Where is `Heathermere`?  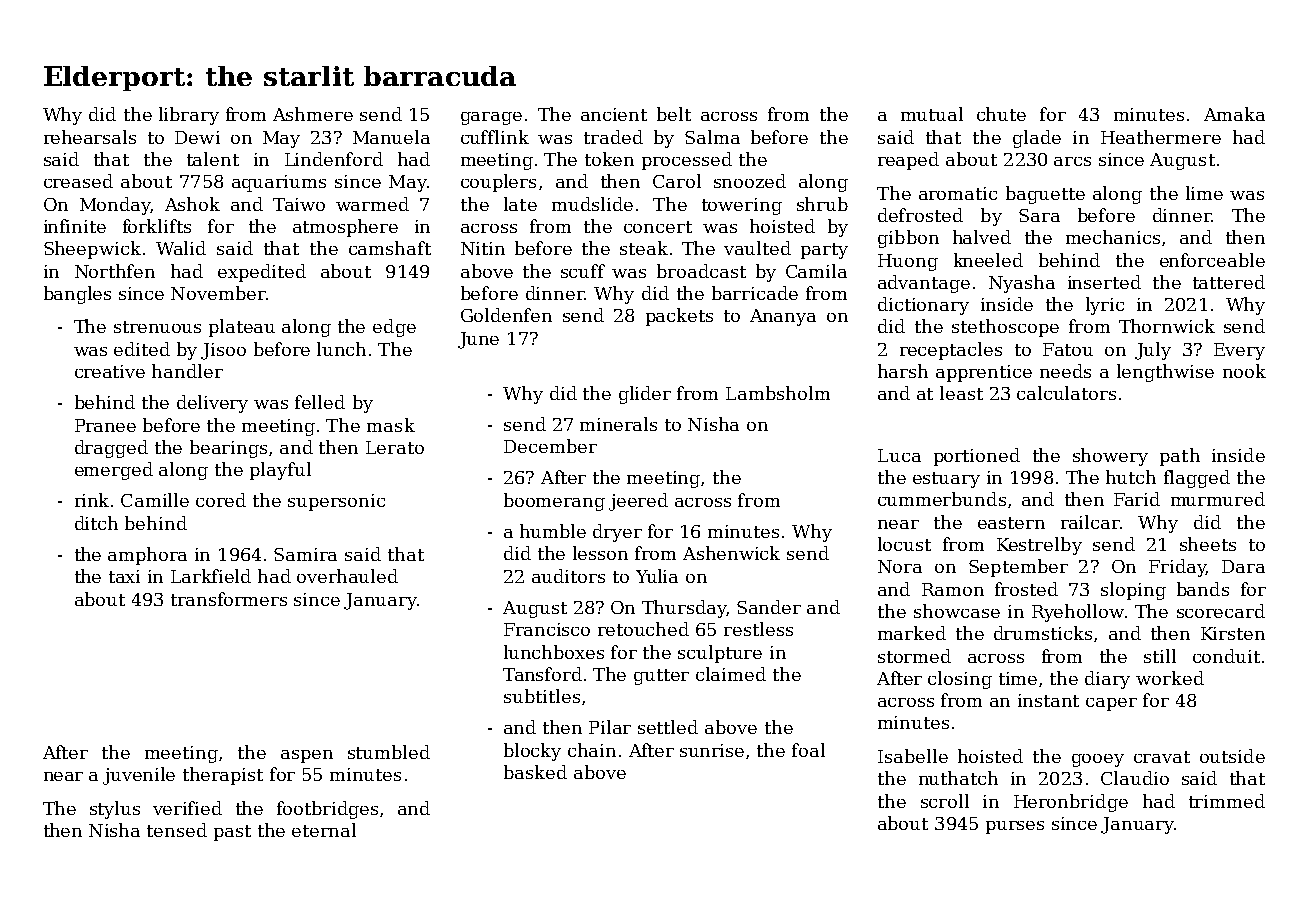 Heathermere is located at coordinates (1161, 137).
